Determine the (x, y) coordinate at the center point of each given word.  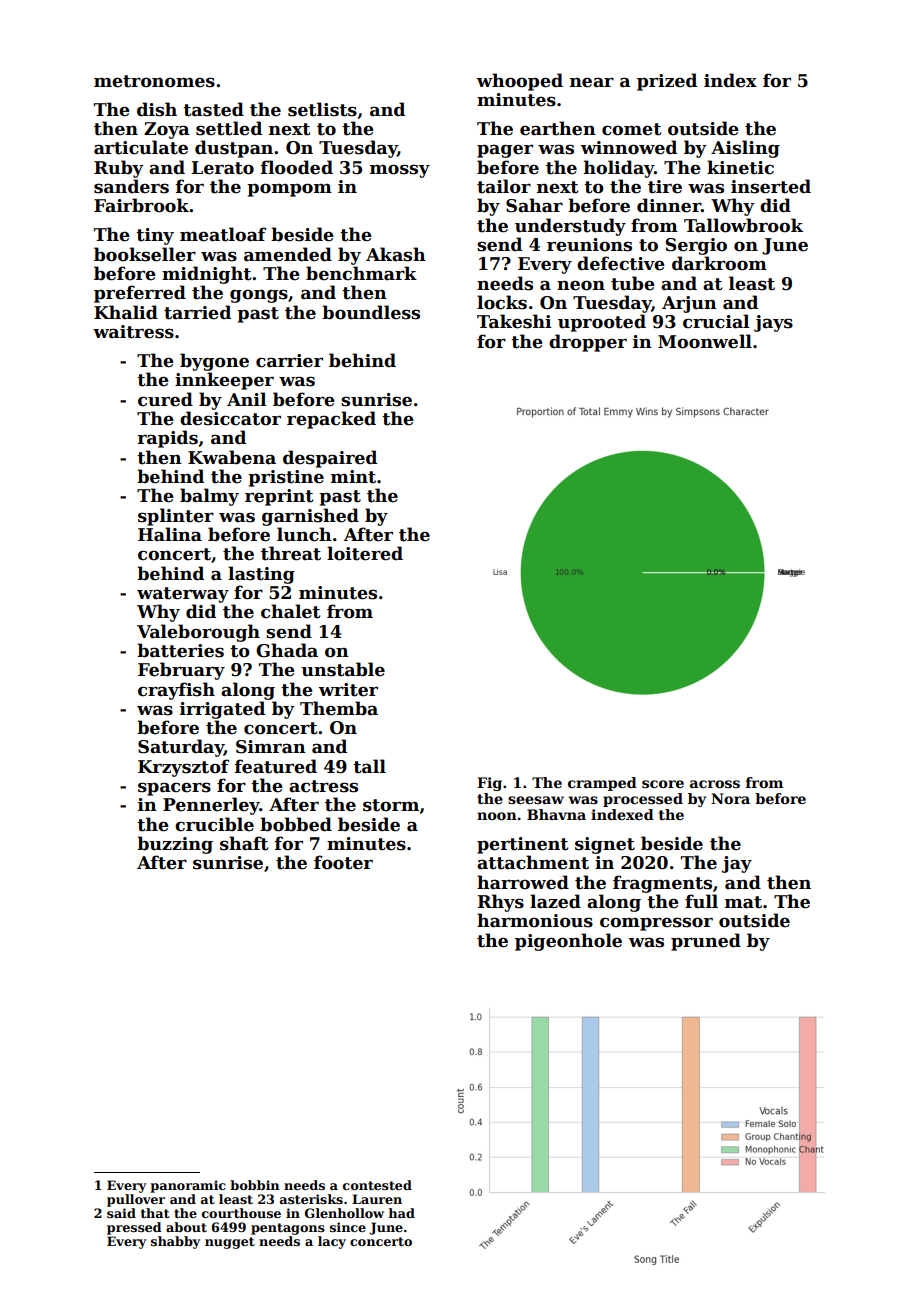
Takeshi (514, 321)
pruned (706, 942)
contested (377, 1185)
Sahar (534, 205)
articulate (141, 147)
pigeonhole (568, 942)
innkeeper (224, 381)
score (663, 784)
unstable (343, 669)
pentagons (288, 1229)
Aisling (745, 149)
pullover (136, 1200)
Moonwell (705, 341)
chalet (290, 611)
